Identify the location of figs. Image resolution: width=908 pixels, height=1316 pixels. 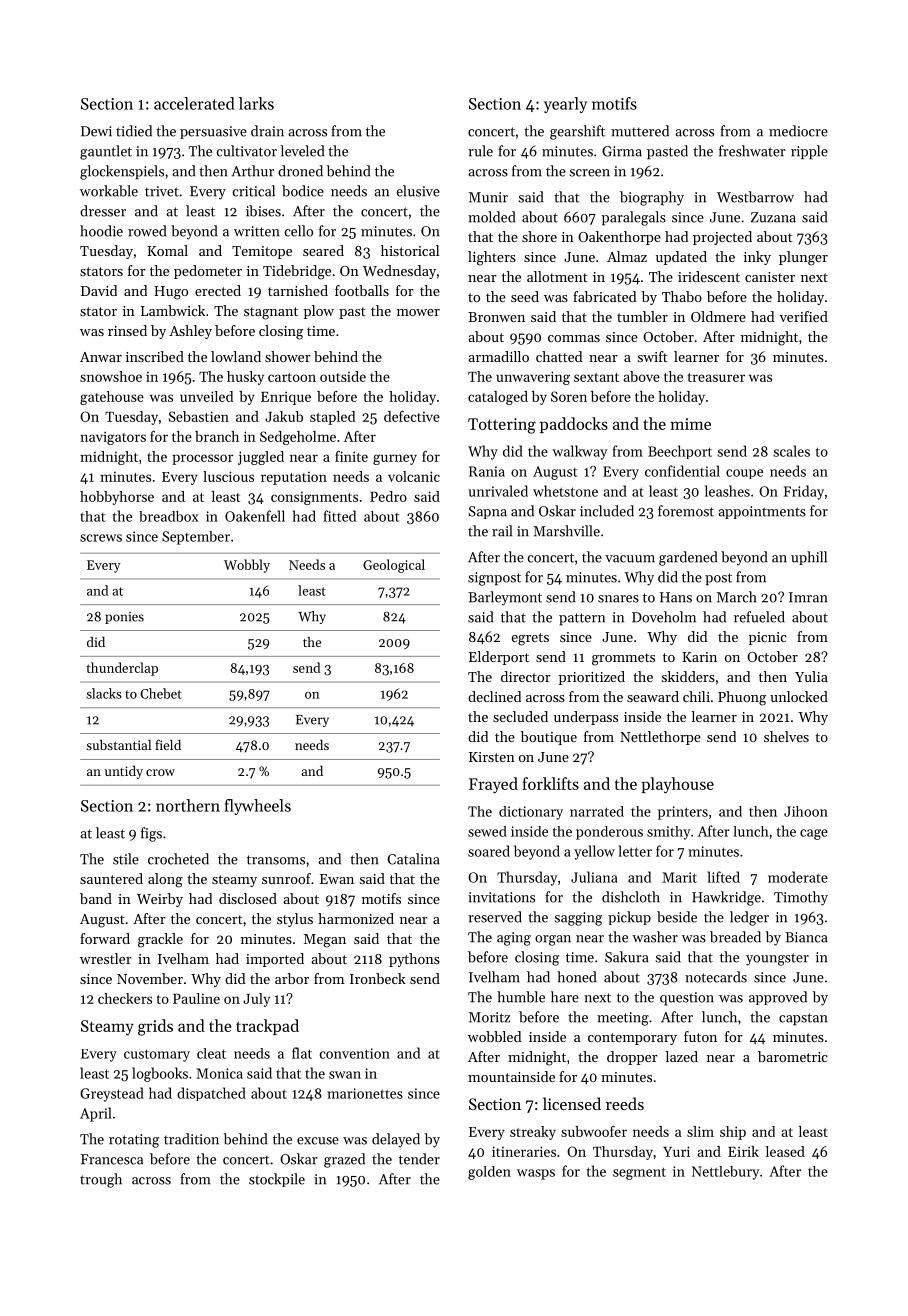
(151, 834).
